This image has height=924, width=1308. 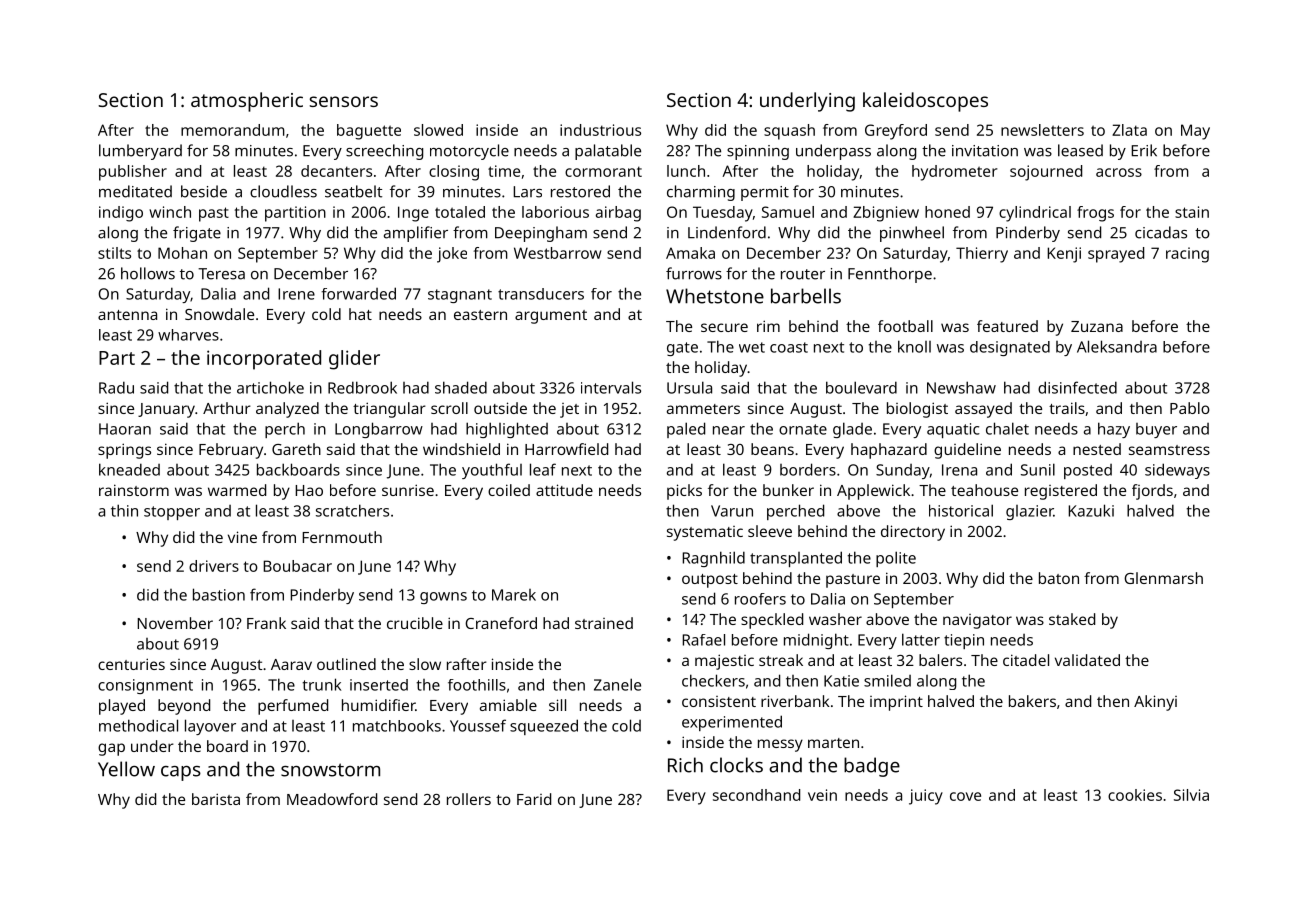 What do you see at coordinates (332, 799) in the image?
I see `Meadowford` at bounding box center [332, 799].
